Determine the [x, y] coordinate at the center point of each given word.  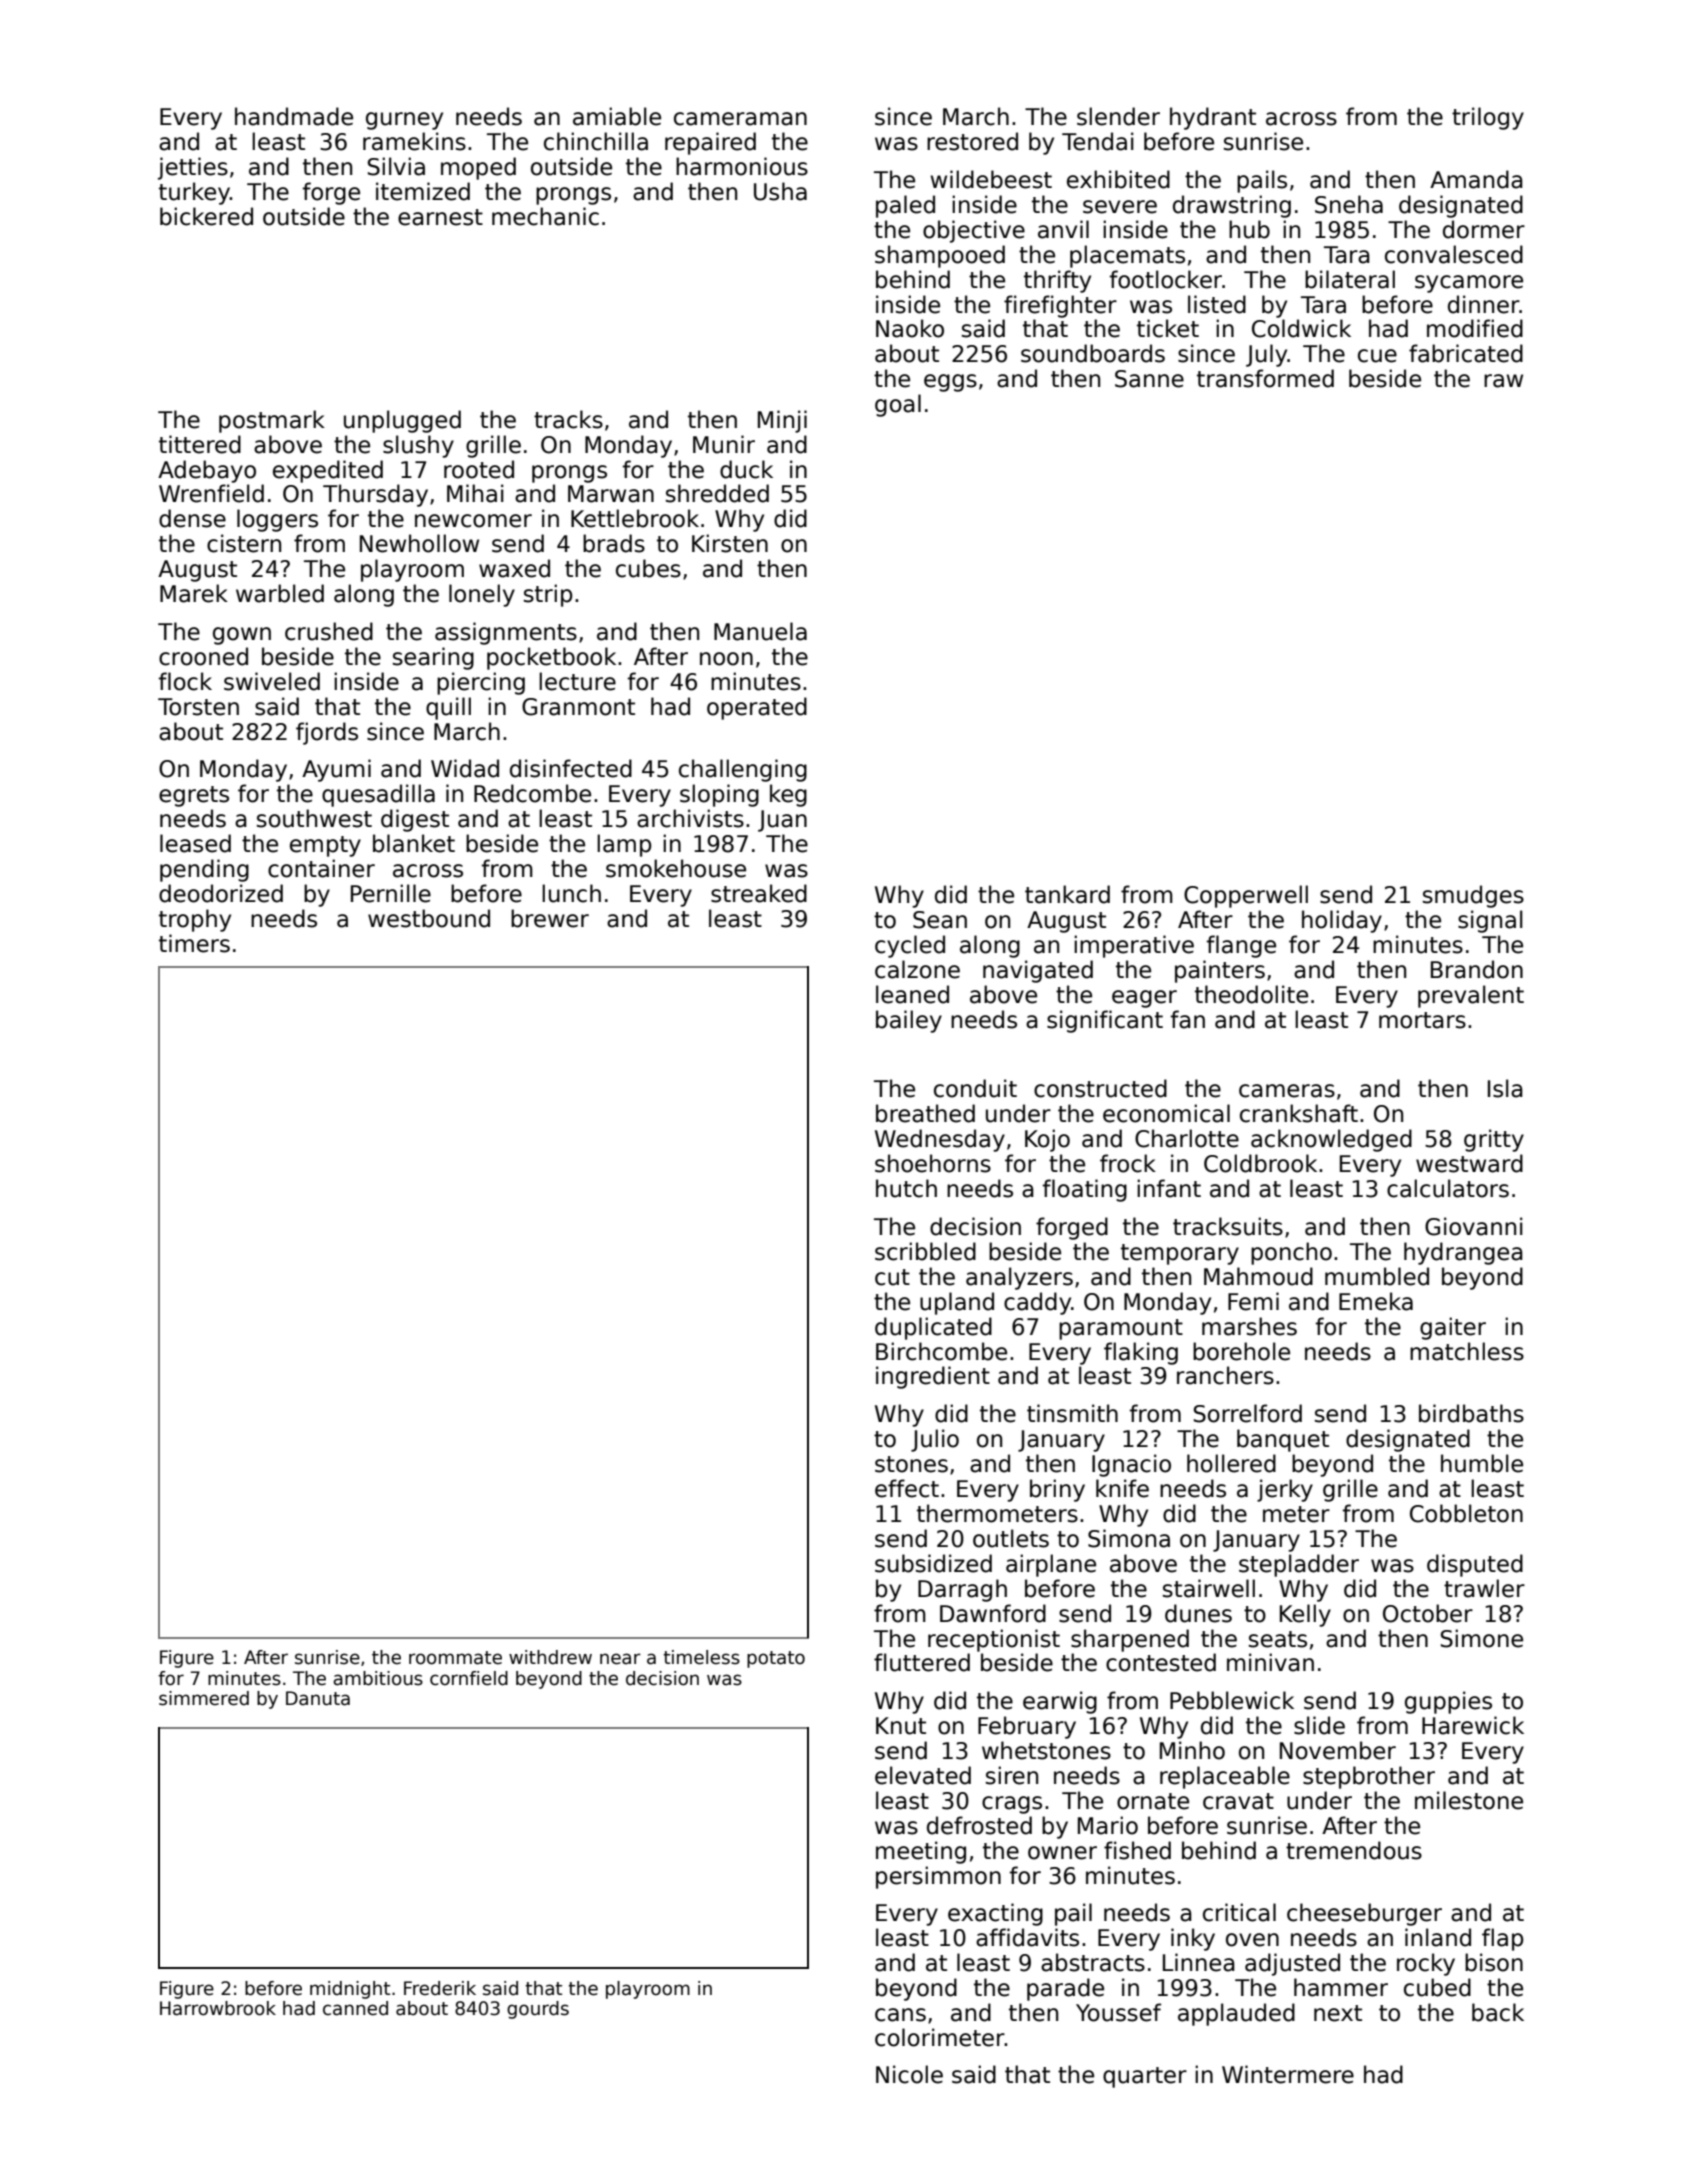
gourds [538, 2010]
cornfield [469, 1678]
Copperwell [1246, 896]
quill [448, 708]
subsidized [933, 1563]
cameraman [740, 119]
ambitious [378, 1678]
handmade [294, 116]
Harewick [1473, 1725]
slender [1118, 116]
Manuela [760, 631]
